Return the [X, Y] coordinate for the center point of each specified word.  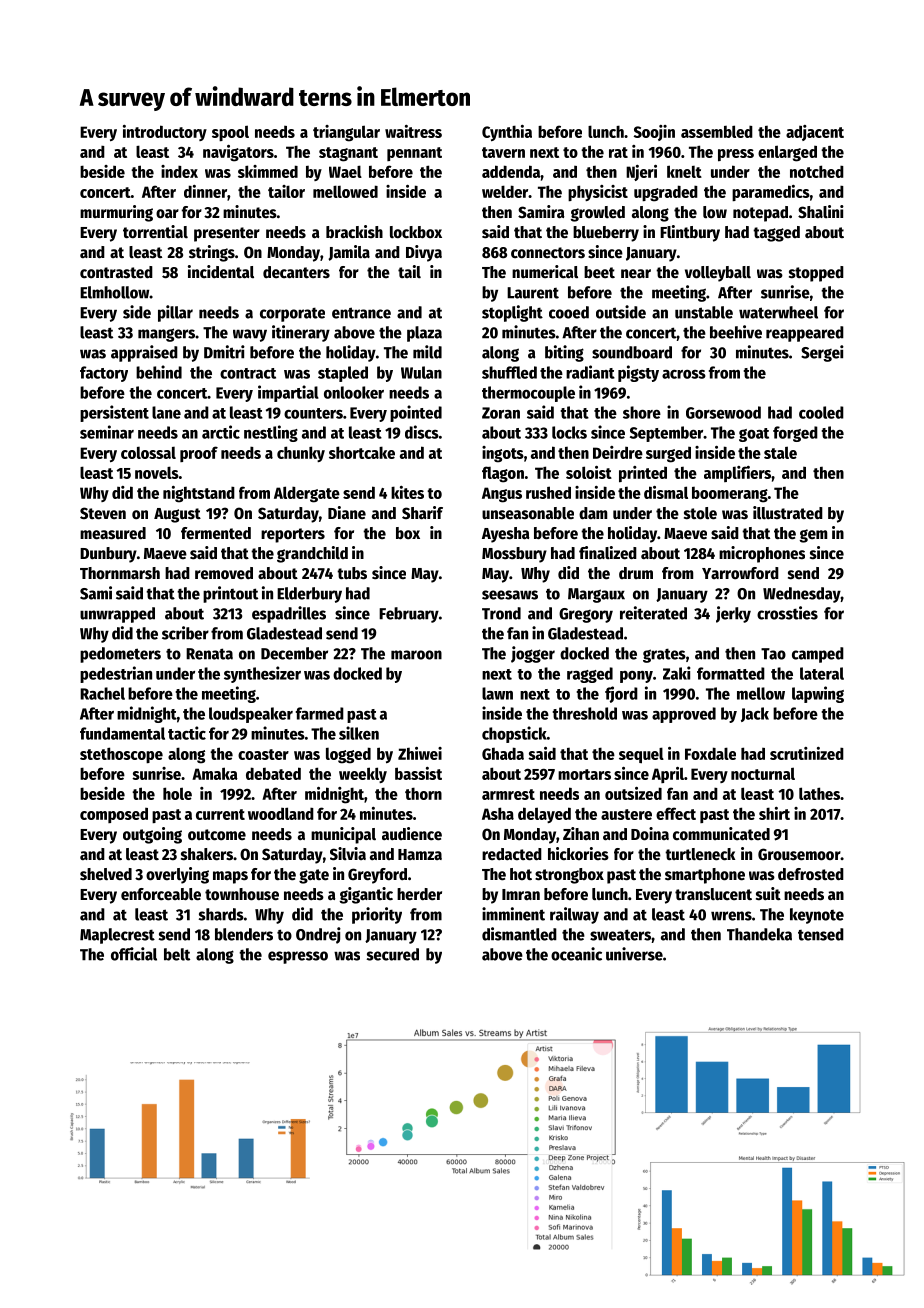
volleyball [718, 274]
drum [636, 573]
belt [177, 954]
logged [348, 755]
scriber [185, 633]
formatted [731, 673]
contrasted [116, 272]
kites [407, 492]
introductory [165, 133]
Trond [501, 613]
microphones [762, 554]
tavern [503, 152]
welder [505, 191]
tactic [187, 733]
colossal [148, 453]
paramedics [771, 193]
